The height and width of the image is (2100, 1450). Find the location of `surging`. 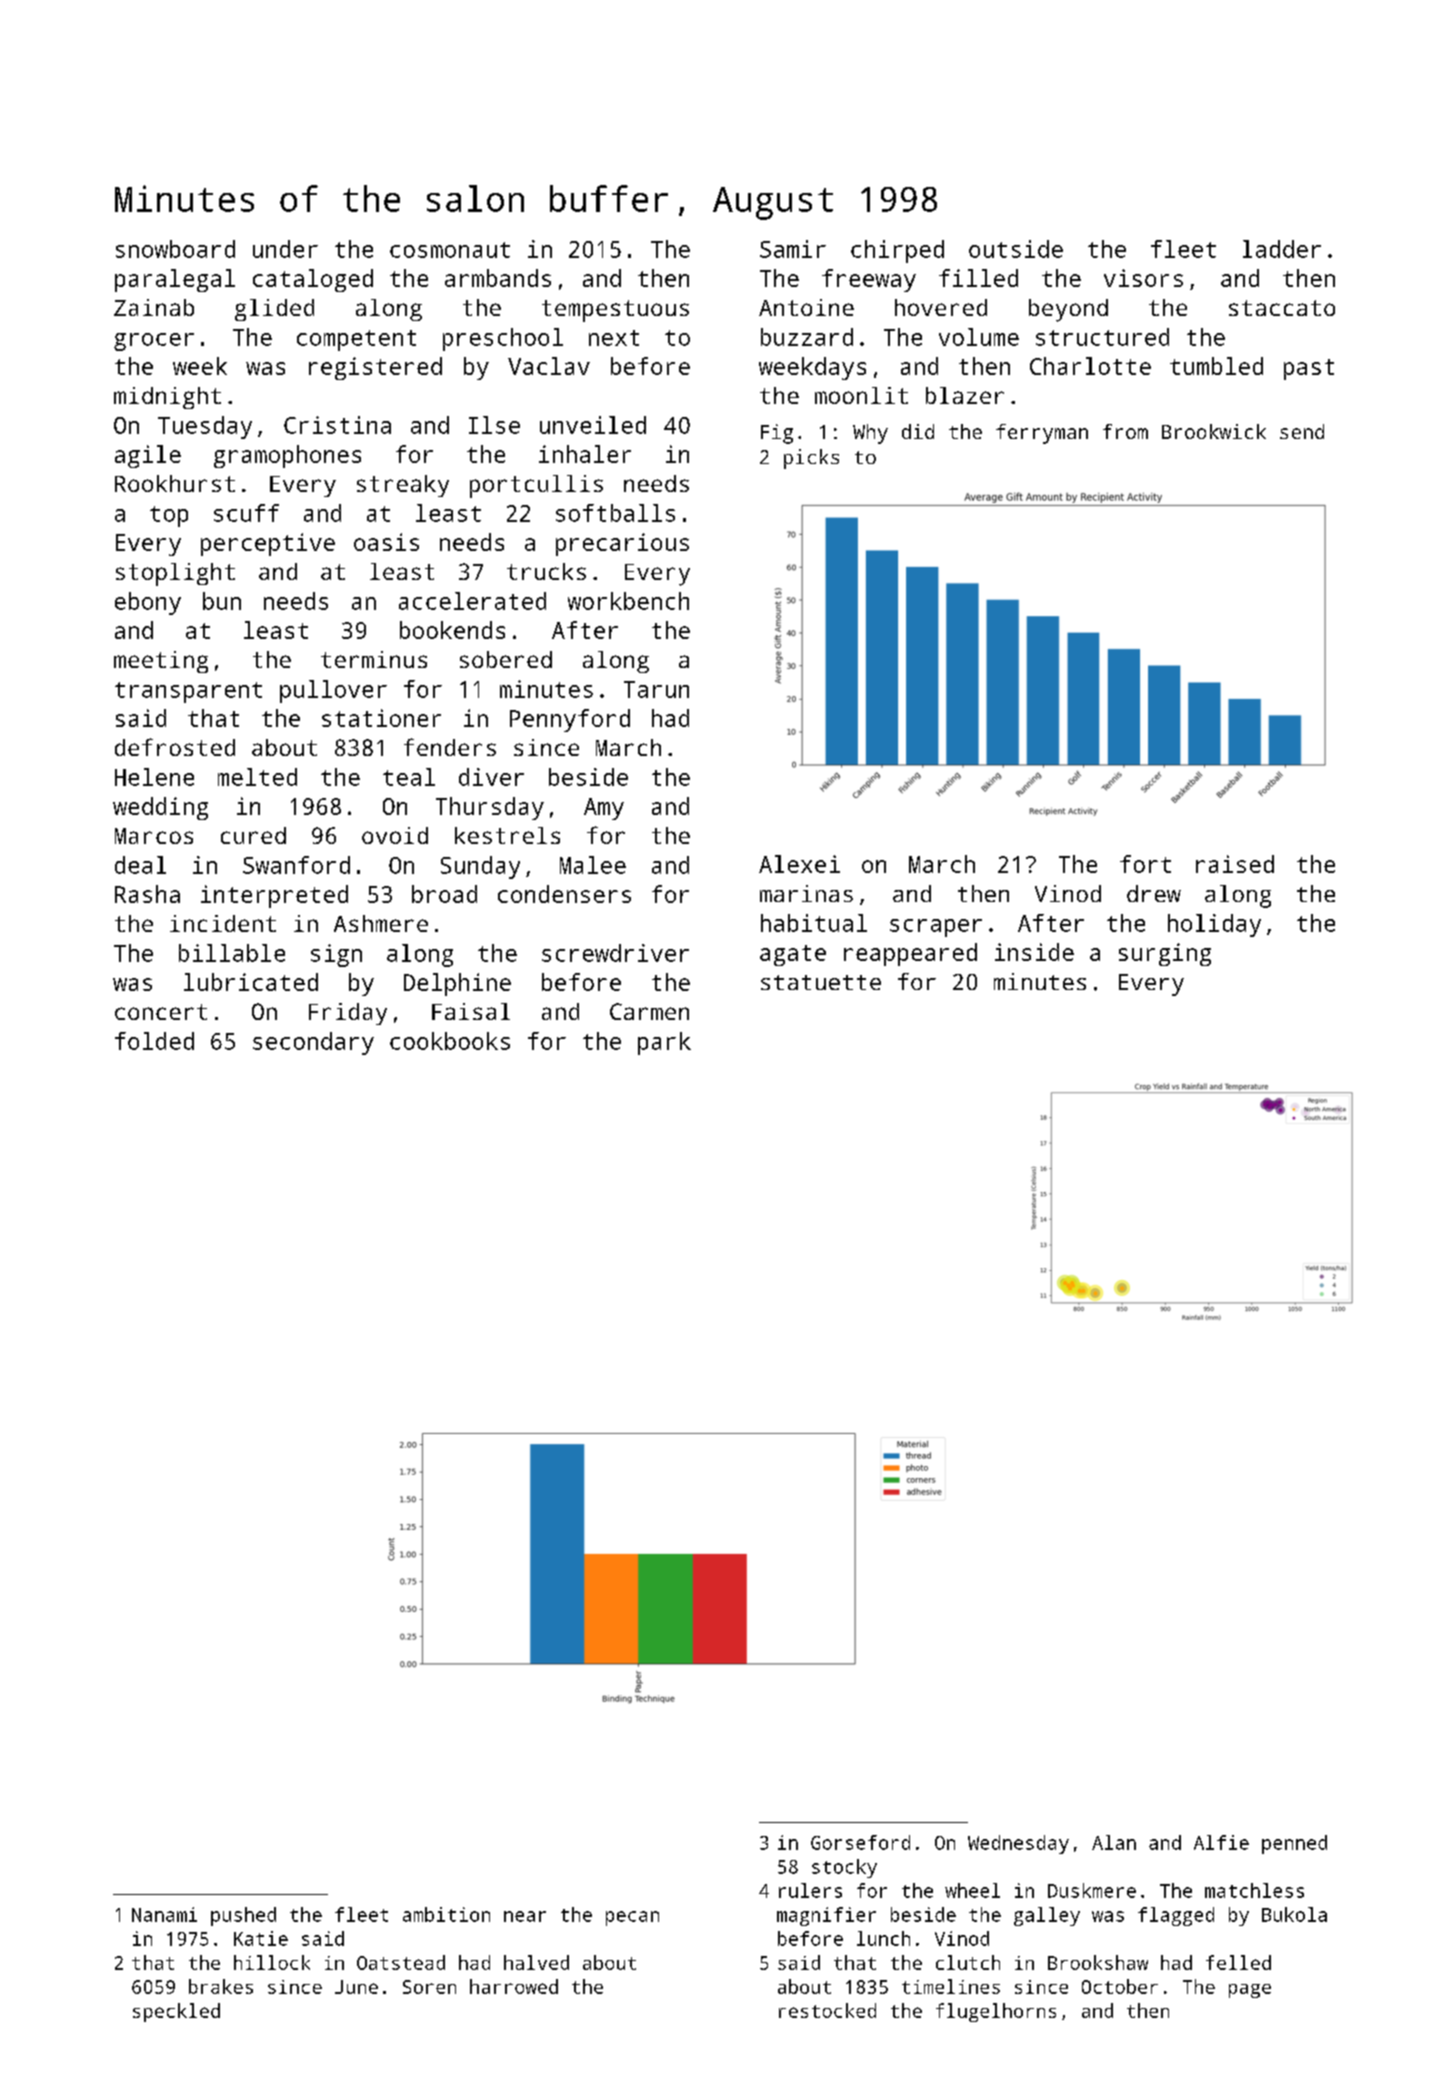

surging is located at coordinates (1165, 954).
